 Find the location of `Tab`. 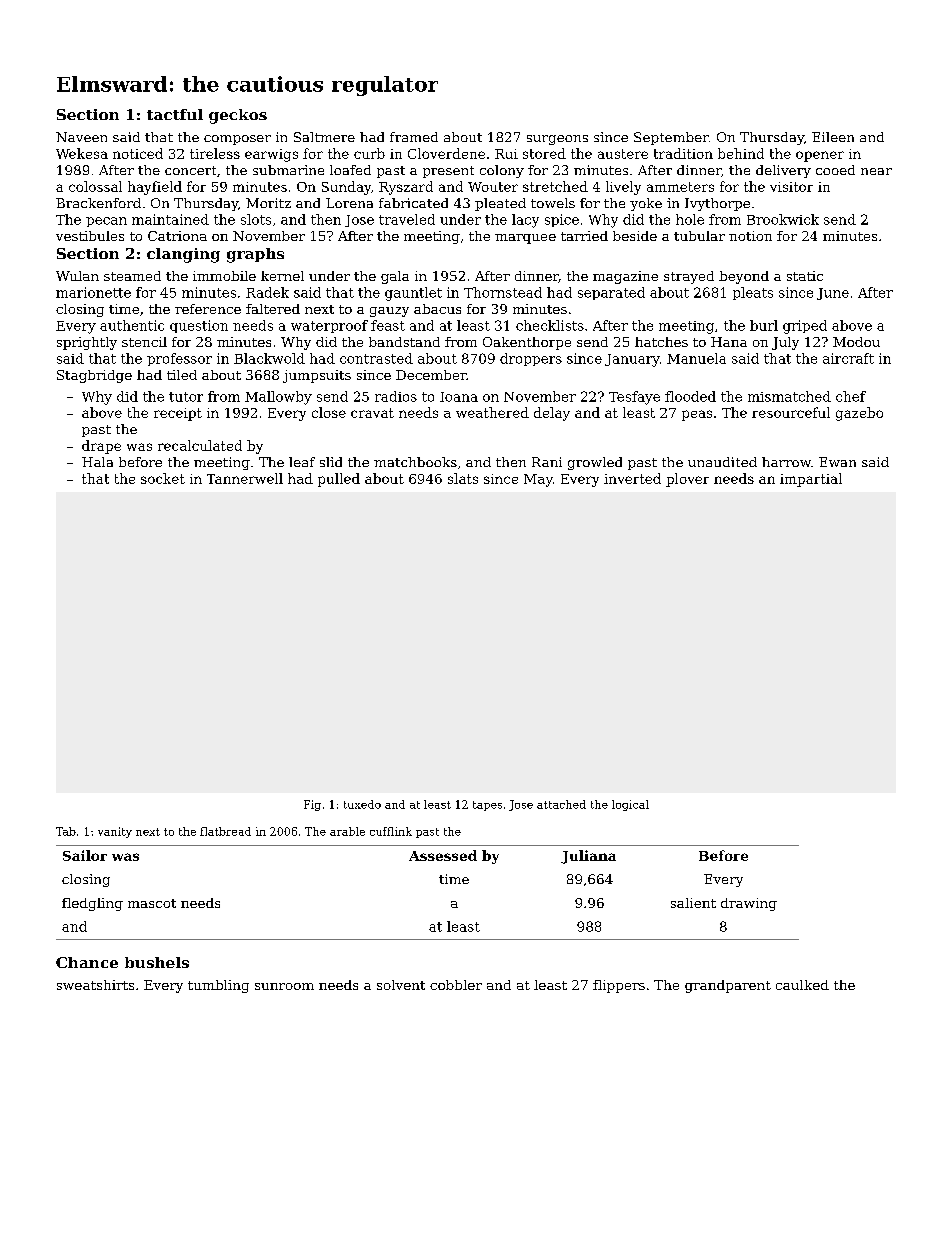

Tab is located at coordinates (66, 831).
